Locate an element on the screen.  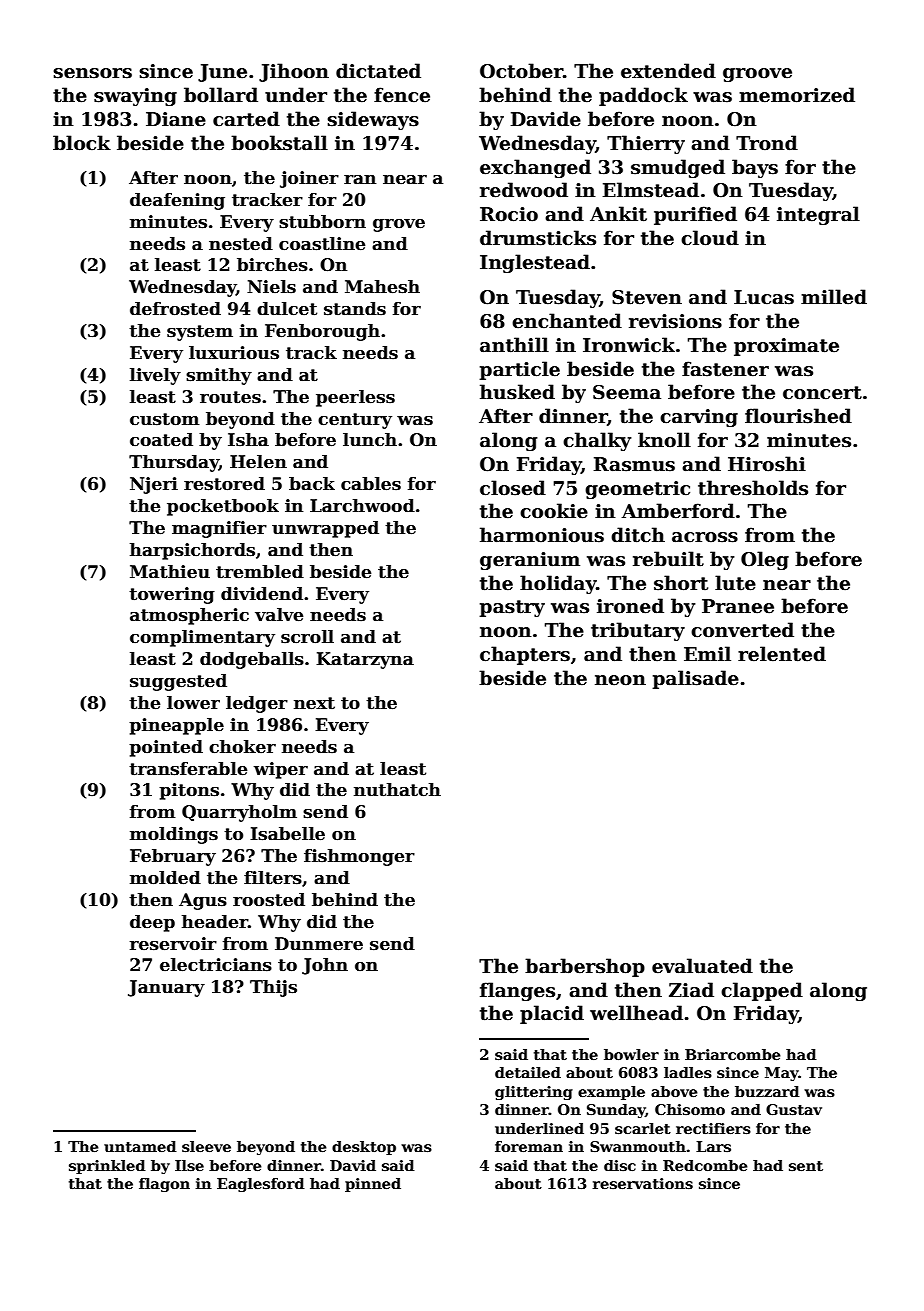
roosted is located at coordinates (269, 900).
